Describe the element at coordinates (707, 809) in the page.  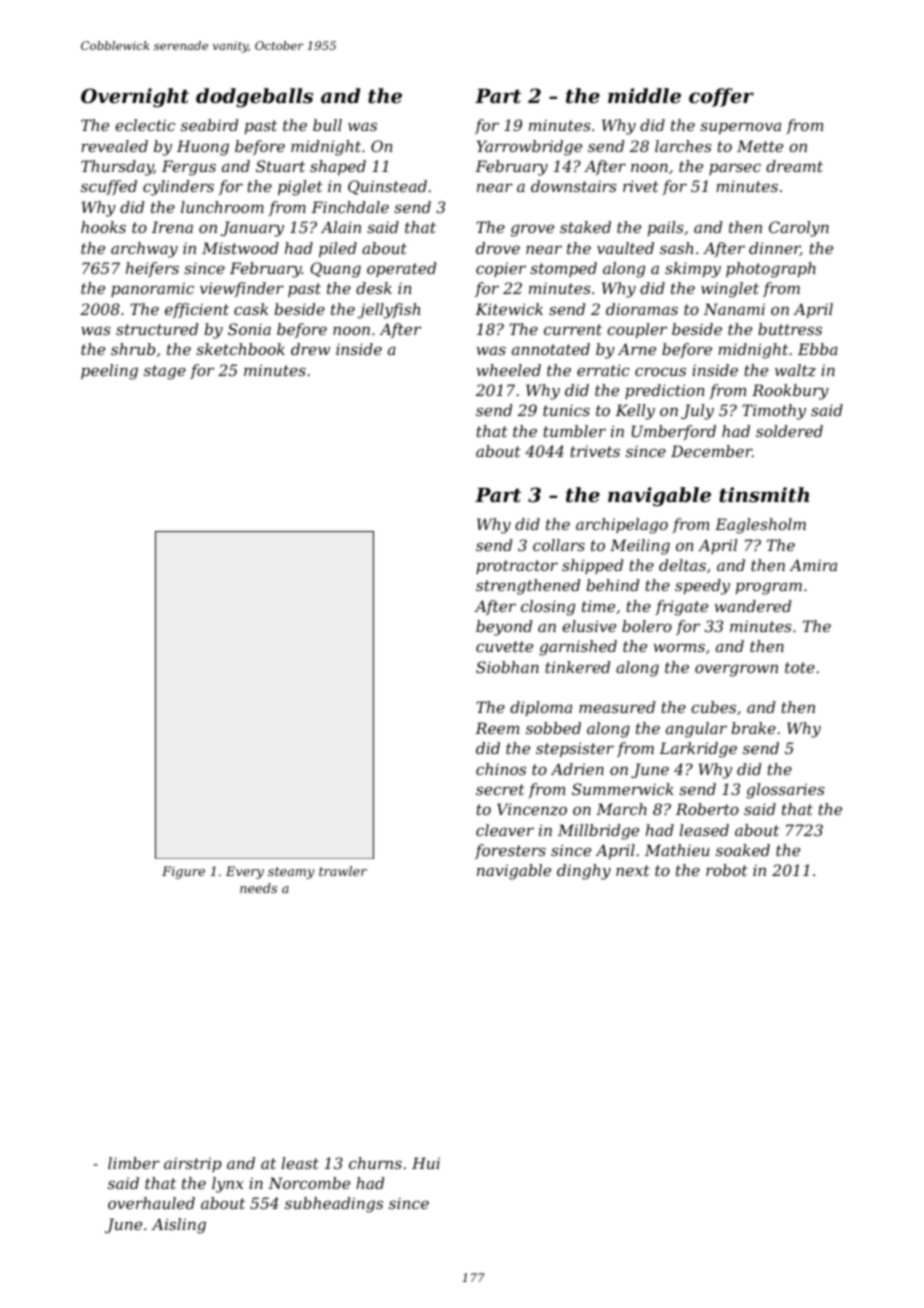
I see `Roberto` at that location.
